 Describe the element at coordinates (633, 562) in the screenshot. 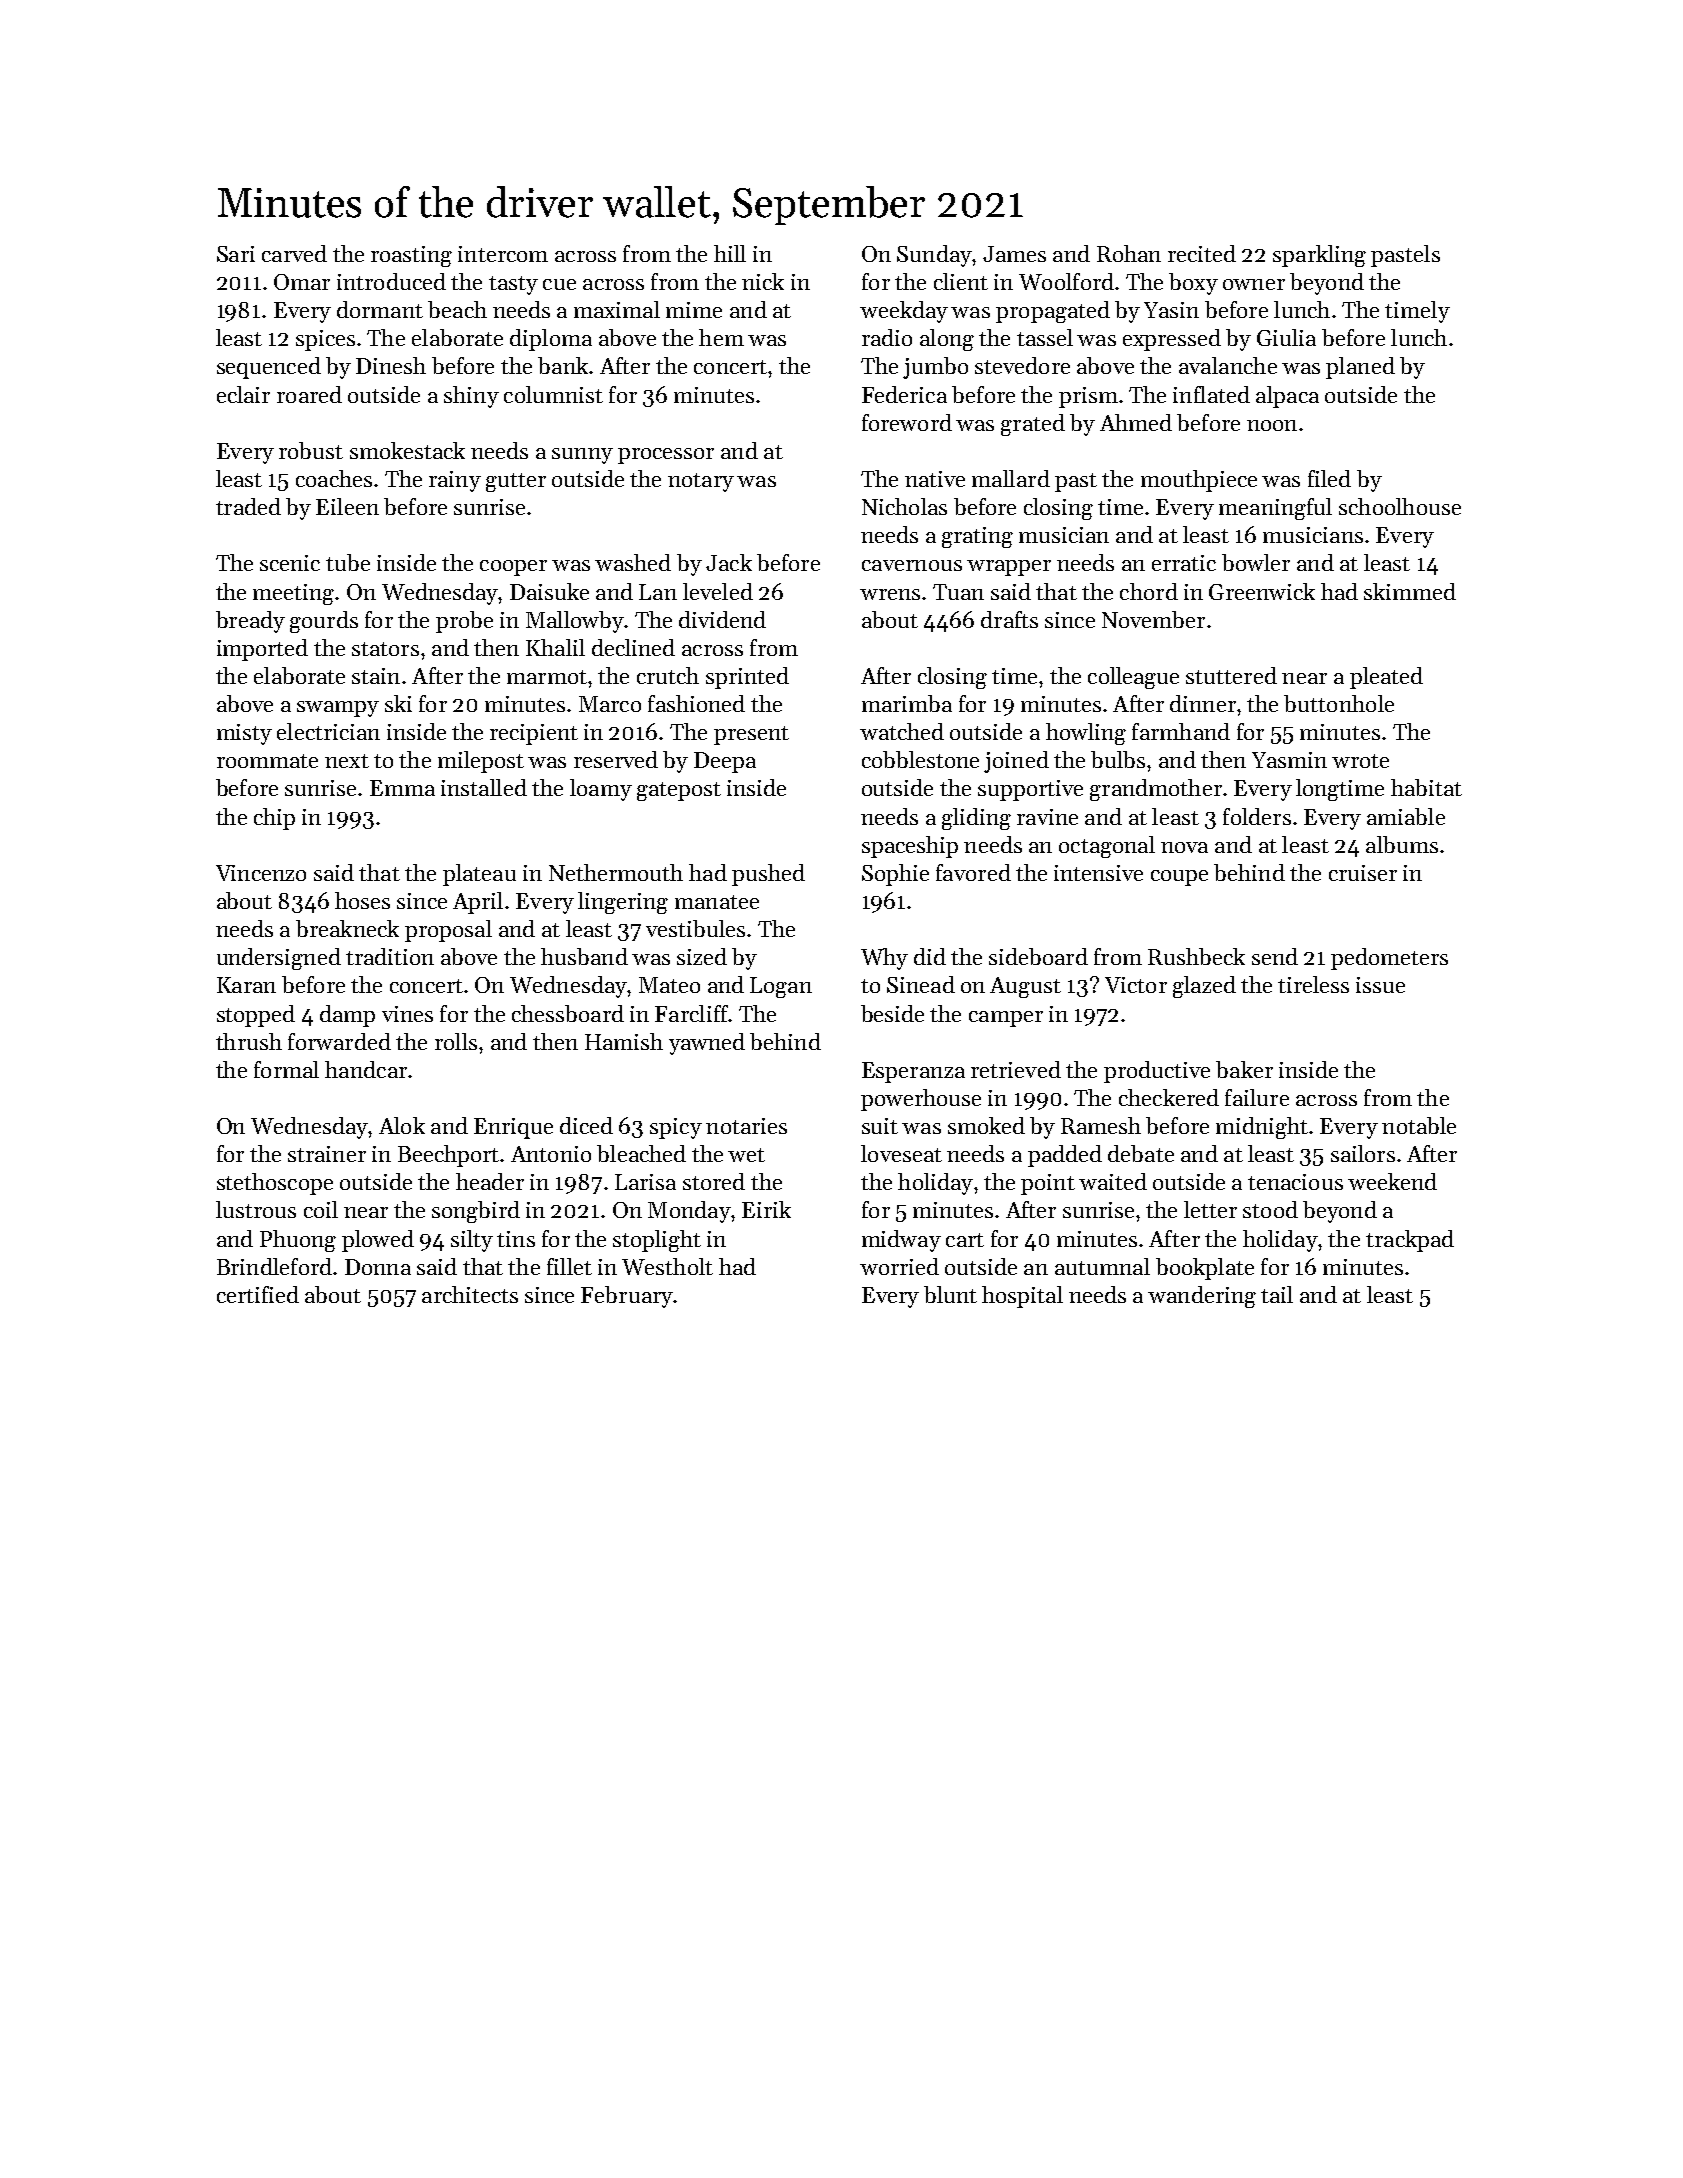

I see `washed` at that location.
